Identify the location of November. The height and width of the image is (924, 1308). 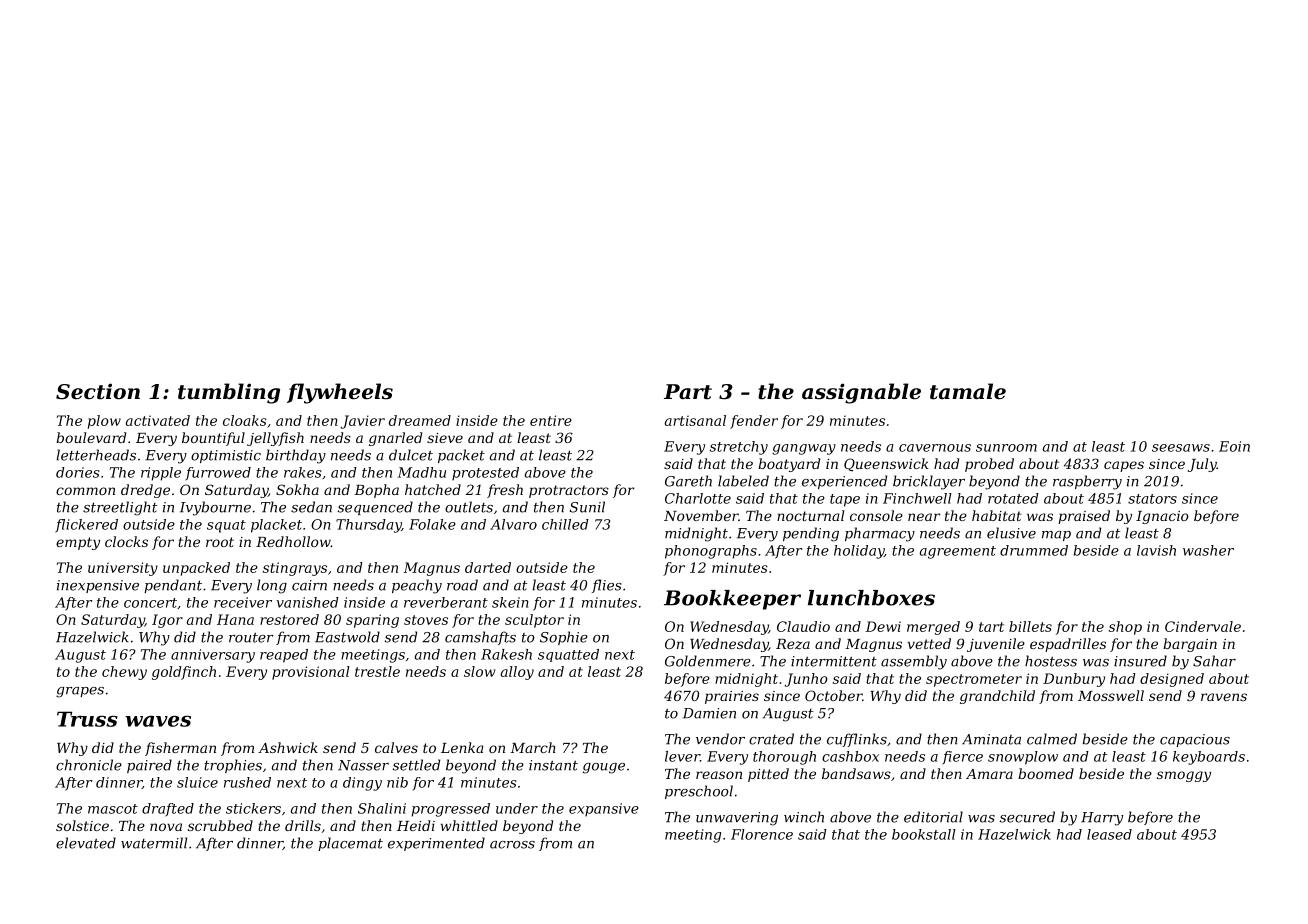
(701, 515).
